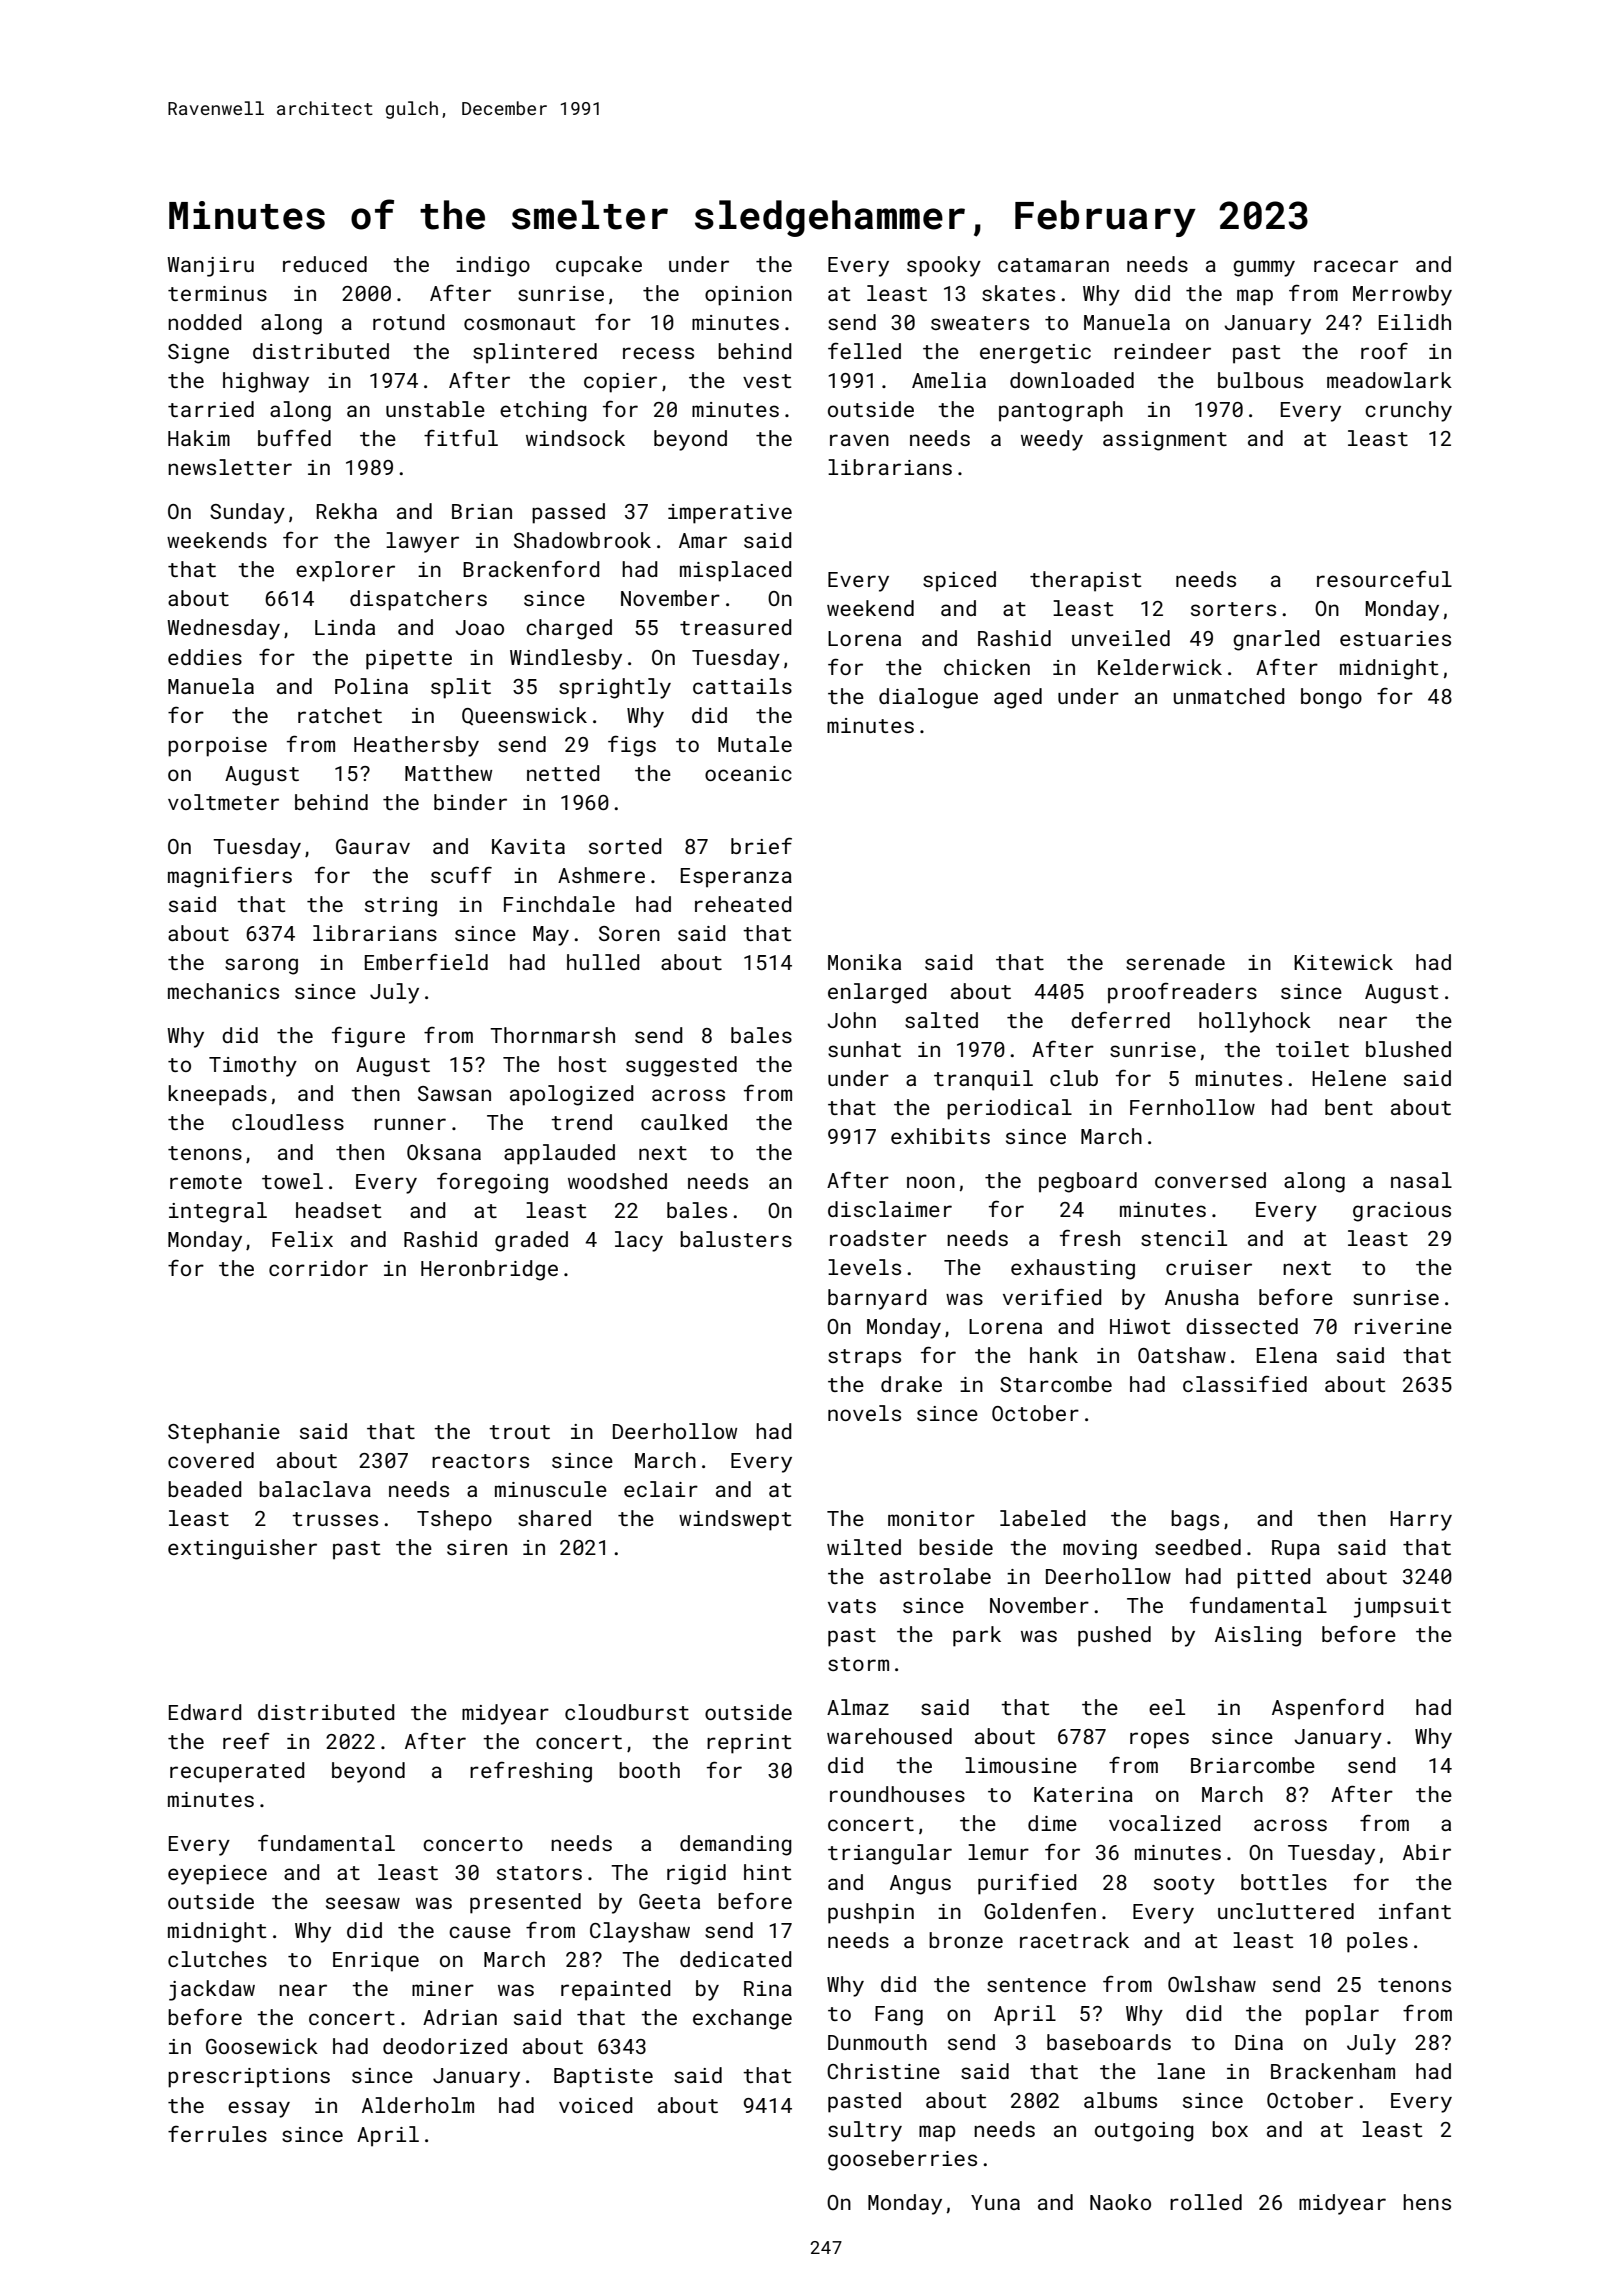 The image size is (1620, 2292). I want to click on Kitewick, so click(1343, 962).
